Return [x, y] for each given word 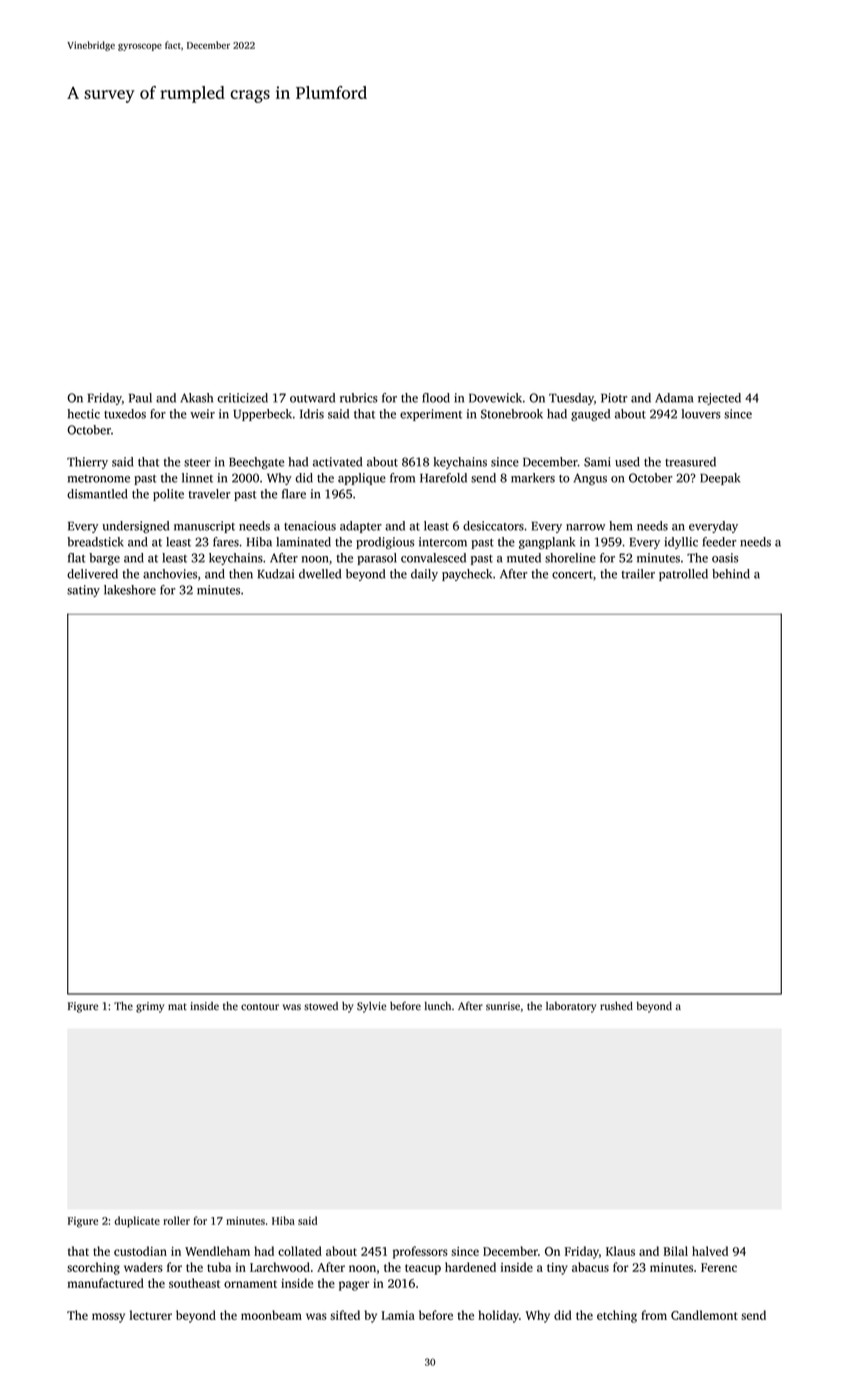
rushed [616, 1006]
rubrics [359, 398]
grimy [150, 1007]
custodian [140, 1251]
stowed [321, 1006]
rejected [719, 399]
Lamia [398, 1315]
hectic [83, 414]
